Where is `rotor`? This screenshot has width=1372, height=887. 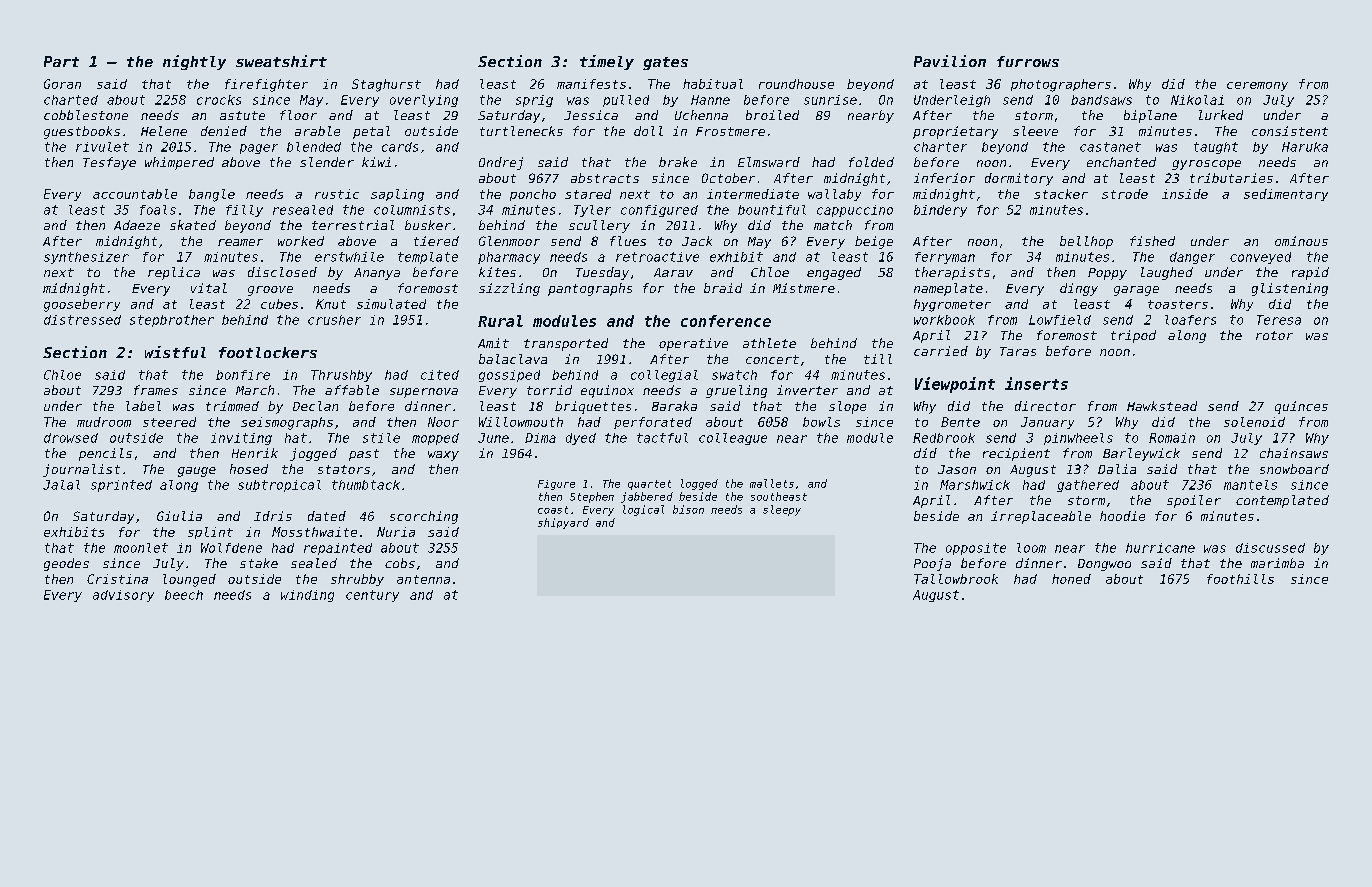 rotor is located at coordinates (1274, 335).
